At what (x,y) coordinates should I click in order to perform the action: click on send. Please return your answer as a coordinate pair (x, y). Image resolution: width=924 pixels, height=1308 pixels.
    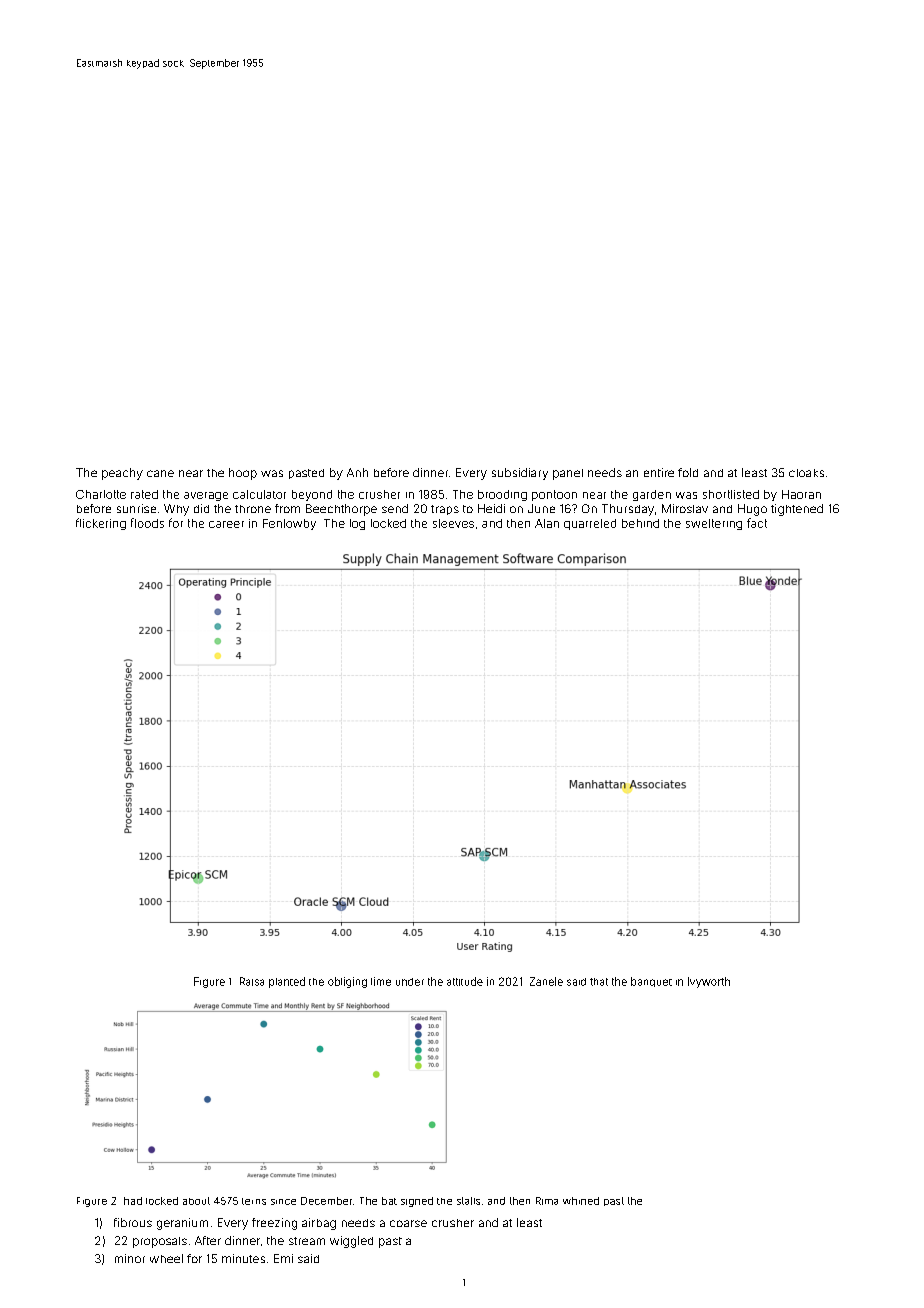
    Looking at the image, I should click on (395, 508).
